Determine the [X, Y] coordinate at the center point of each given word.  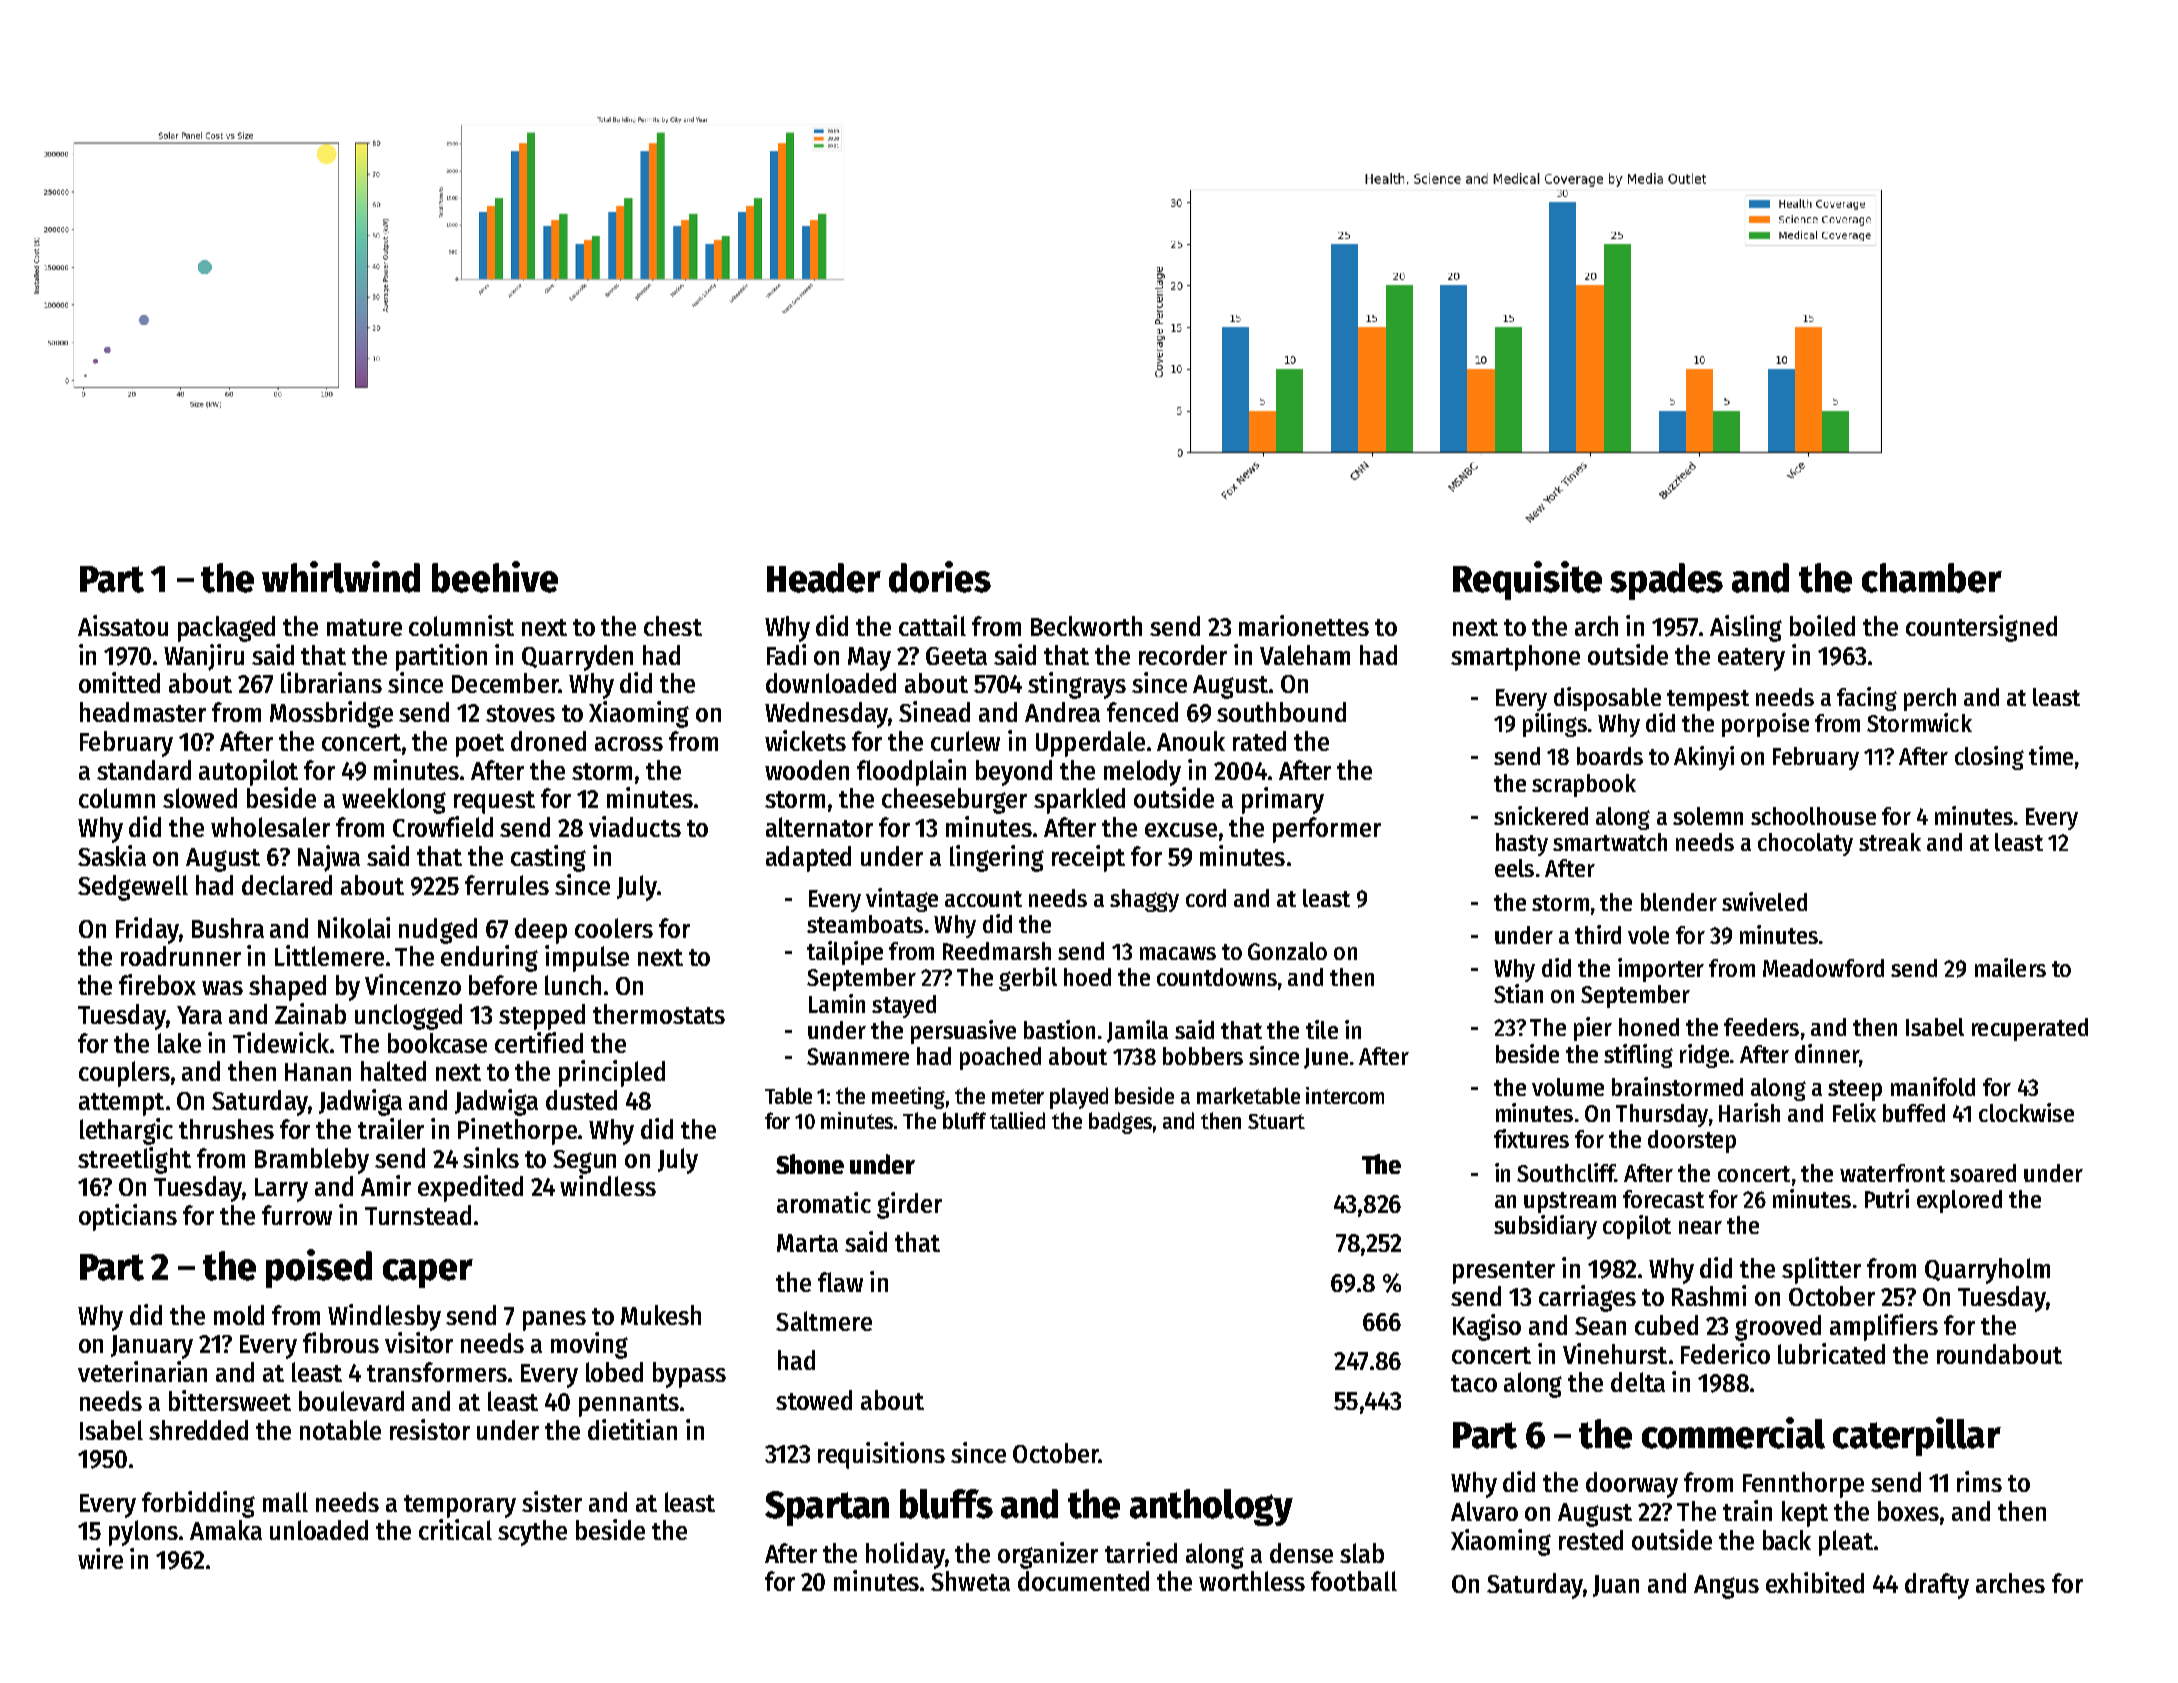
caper [428, 1273]
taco [1474, 1383]
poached [1000, 1058]
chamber [1932, 578]
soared [1983, 1173]
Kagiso [1487, 1327]
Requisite [1527, 580]
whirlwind [341, 577]
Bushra [228, 928]
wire [100, 1558]
